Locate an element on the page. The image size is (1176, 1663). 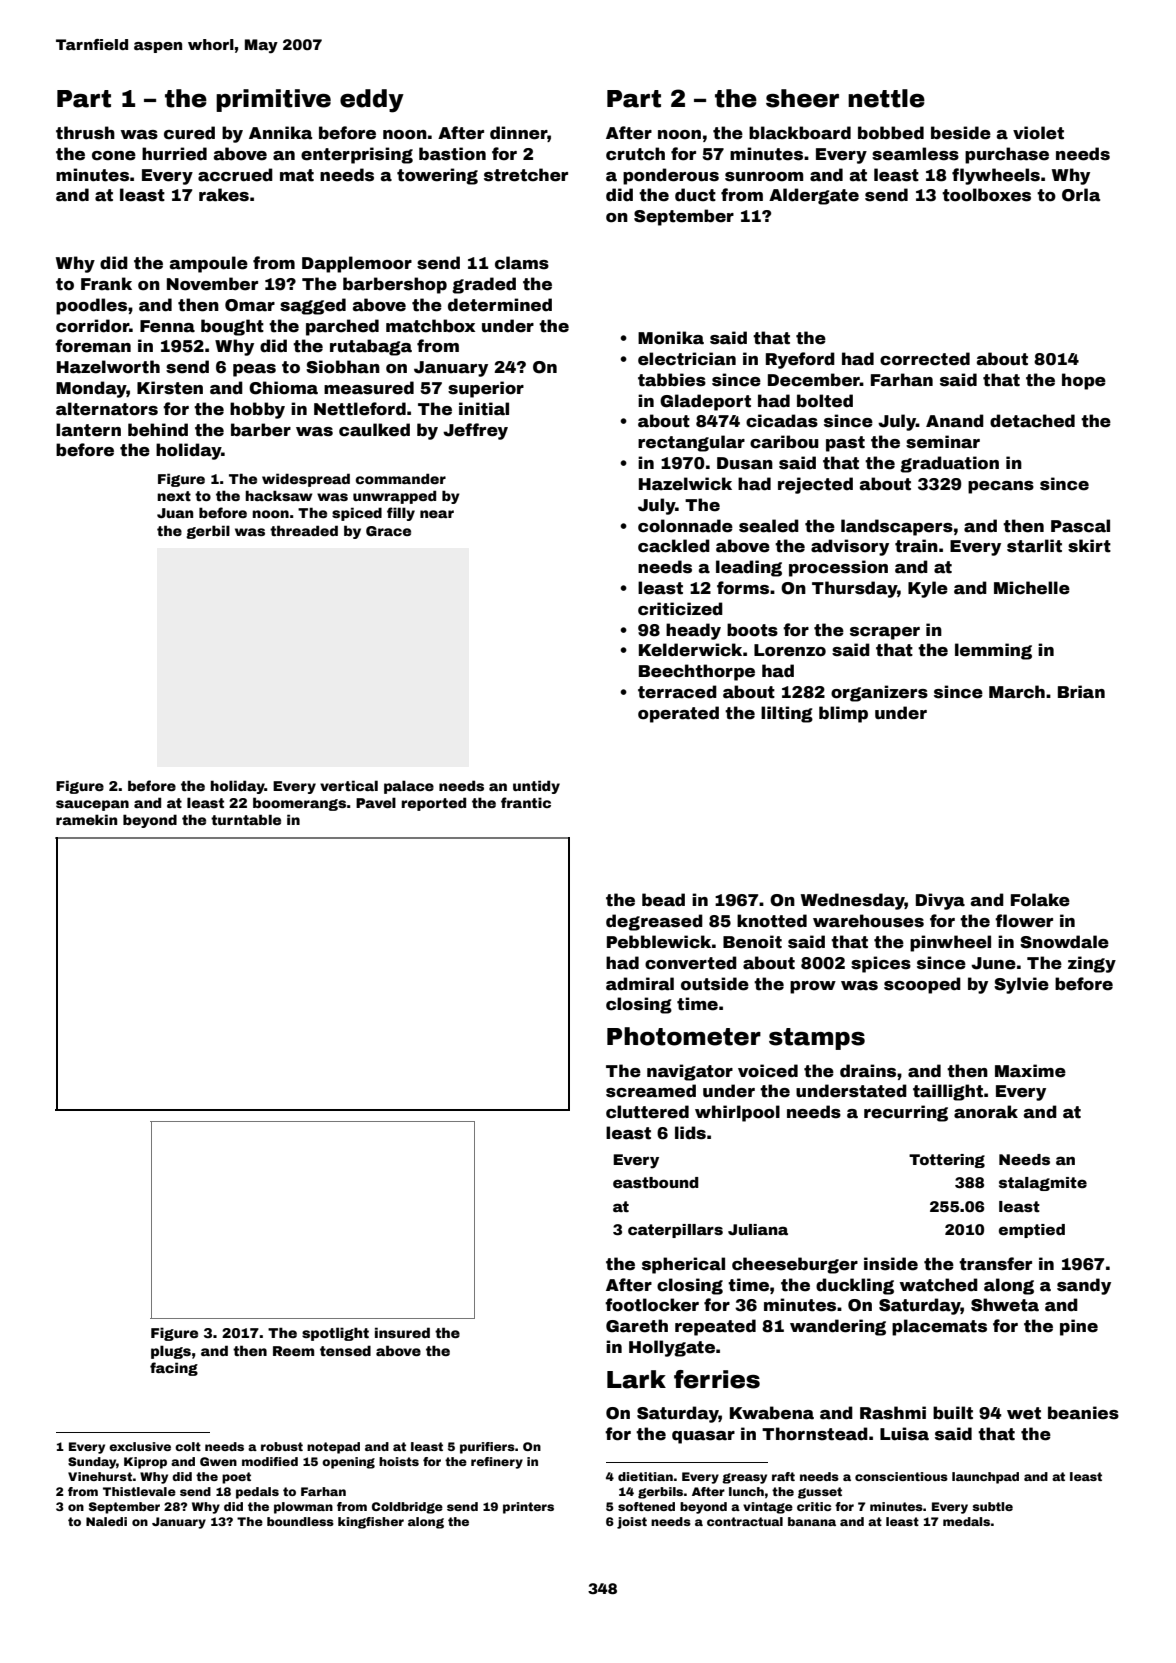
Dapplemoor is located at coordinates (357, 264).
